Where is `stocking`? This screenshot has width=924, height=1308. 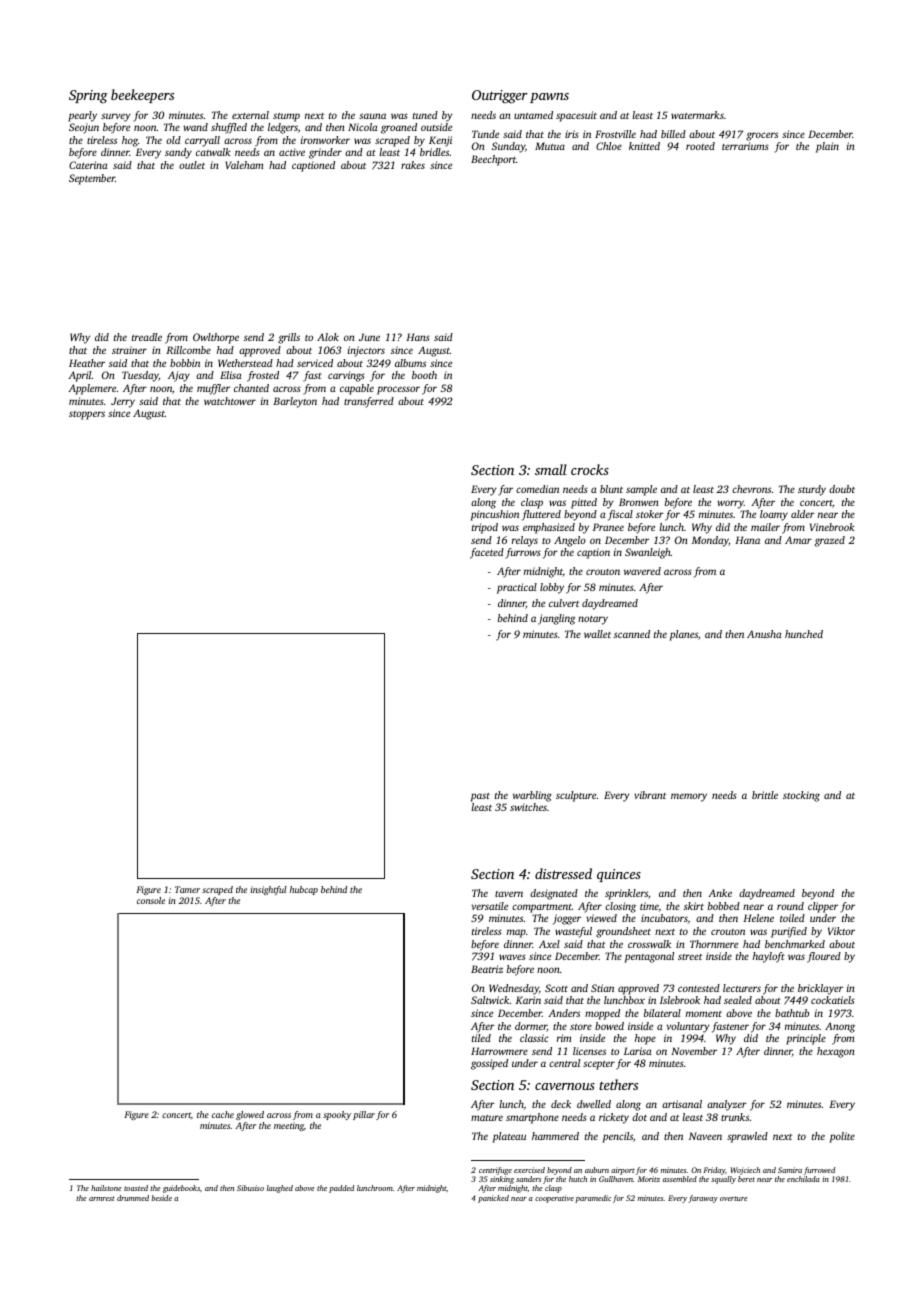 stocking is located at coordinates (801, 796).
